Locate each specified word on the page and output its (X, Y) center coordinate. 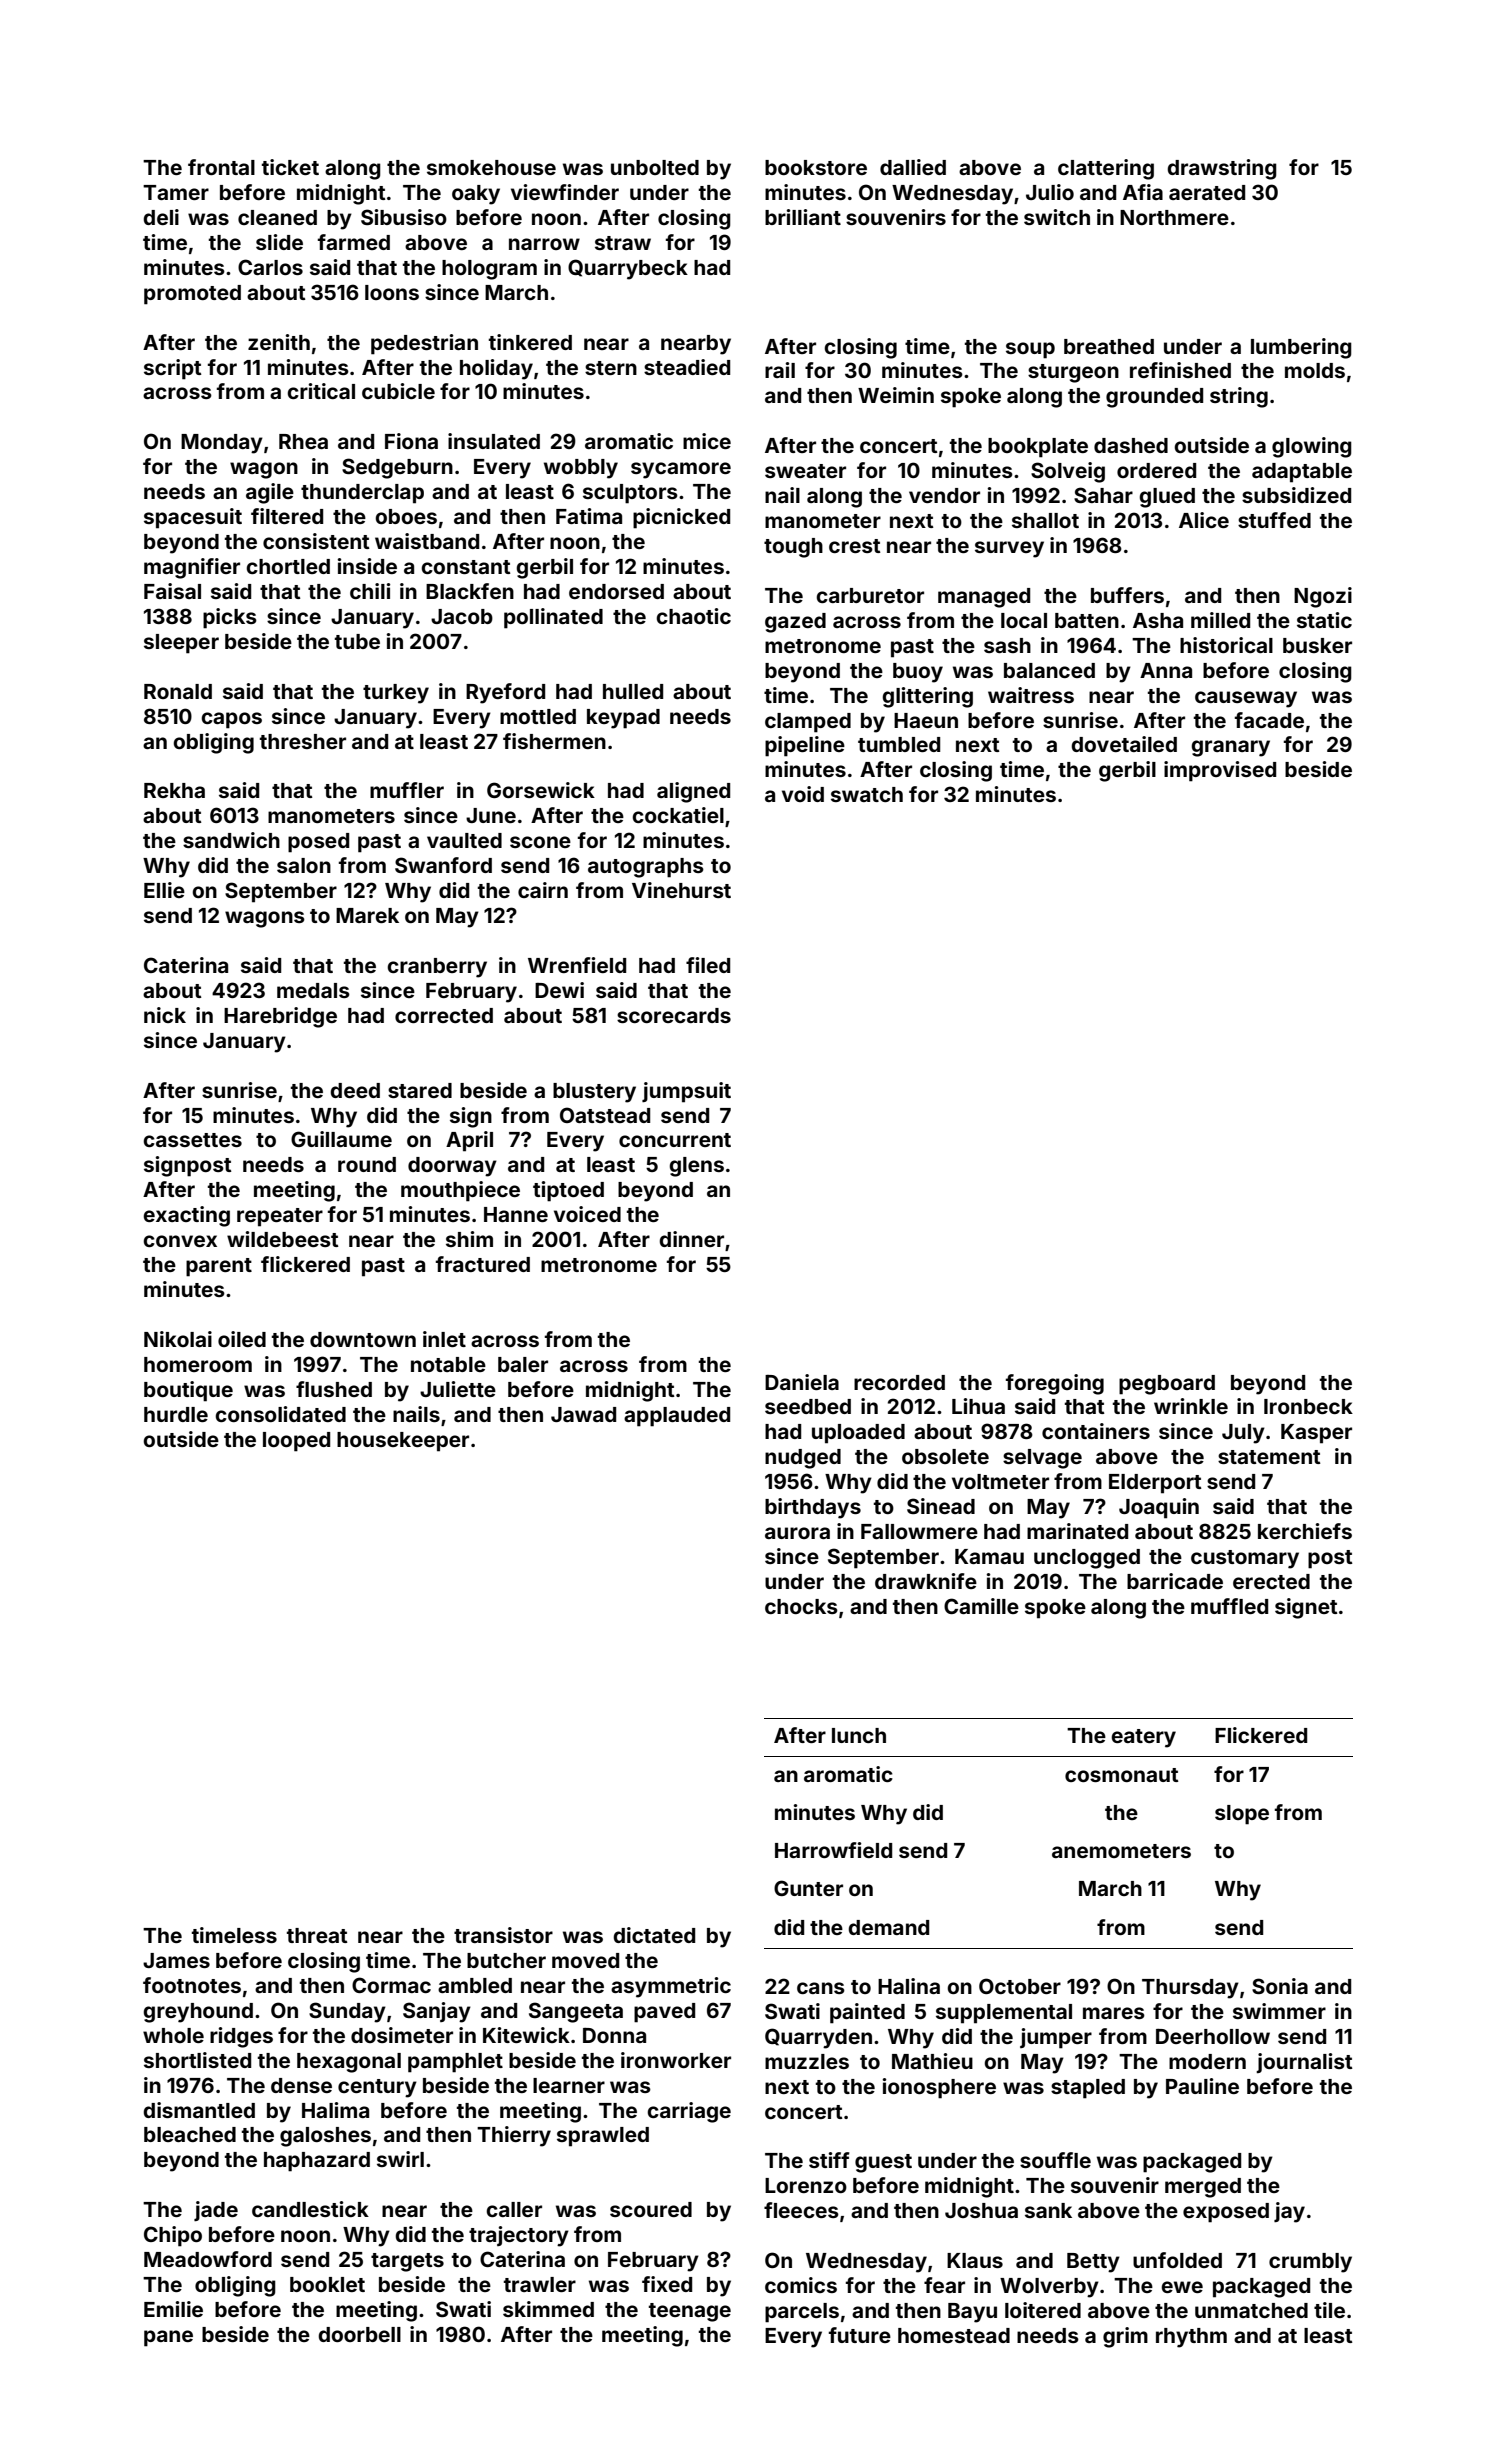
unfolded (1177, 2260)
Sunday (347, 2012)
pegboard (1167, 1385)
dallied (913, 167)
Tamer (176, 192)
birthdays (813, 1508)
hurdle (176, 1414)
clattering (1106, 169)
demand (888, 1927)
